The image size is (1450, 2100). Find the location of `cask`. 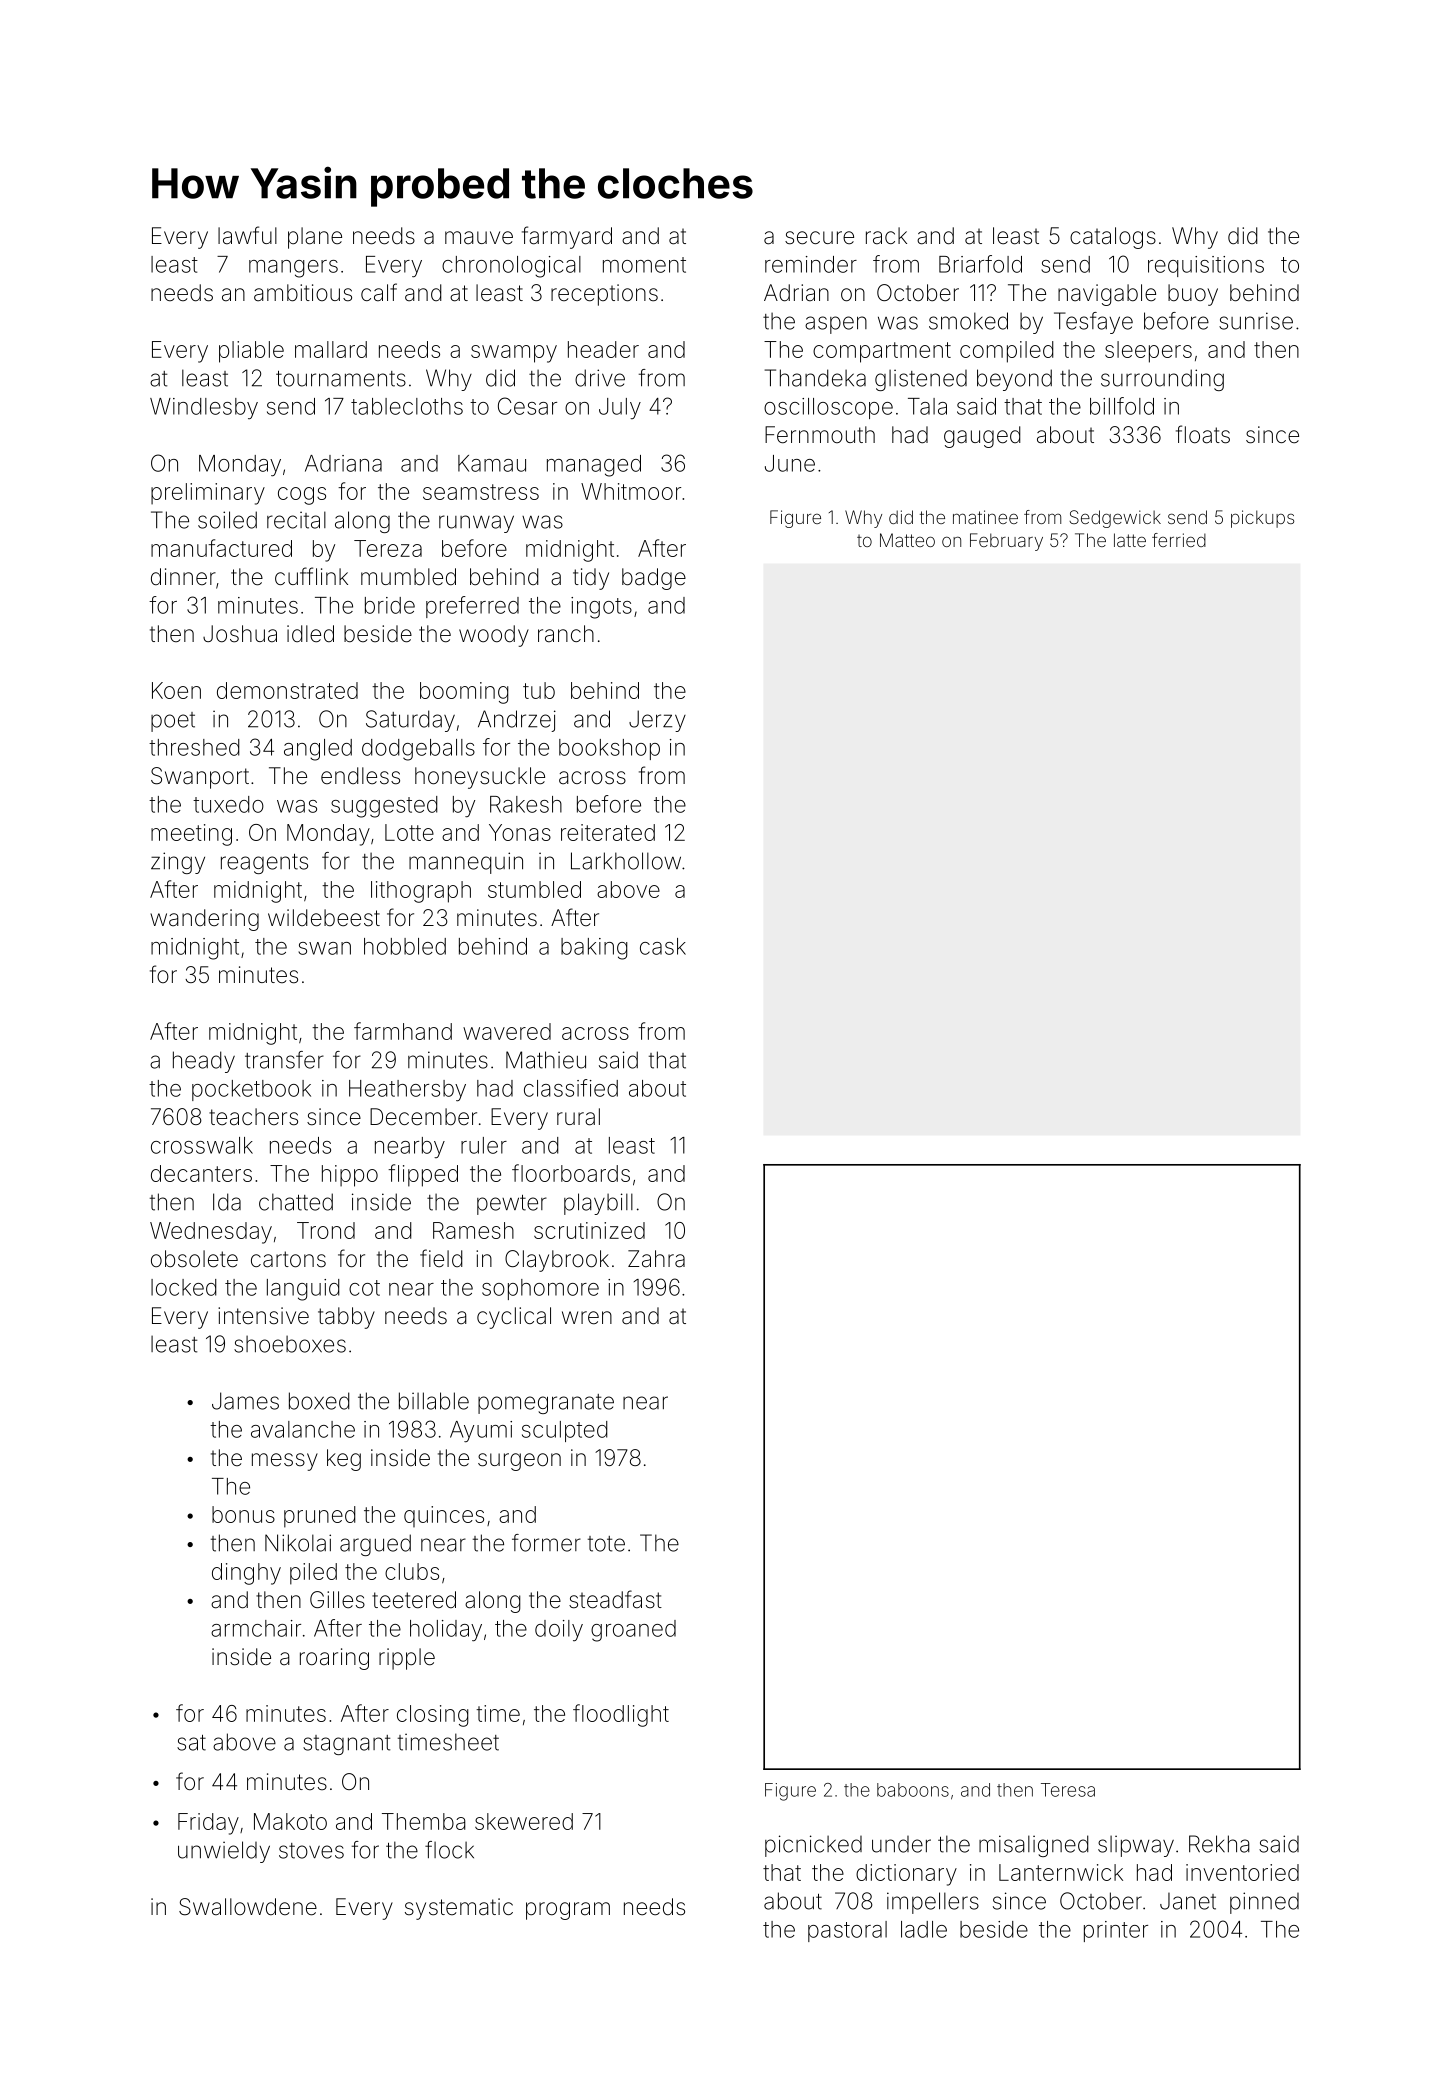

cask is located at coordinates (663, 946).
